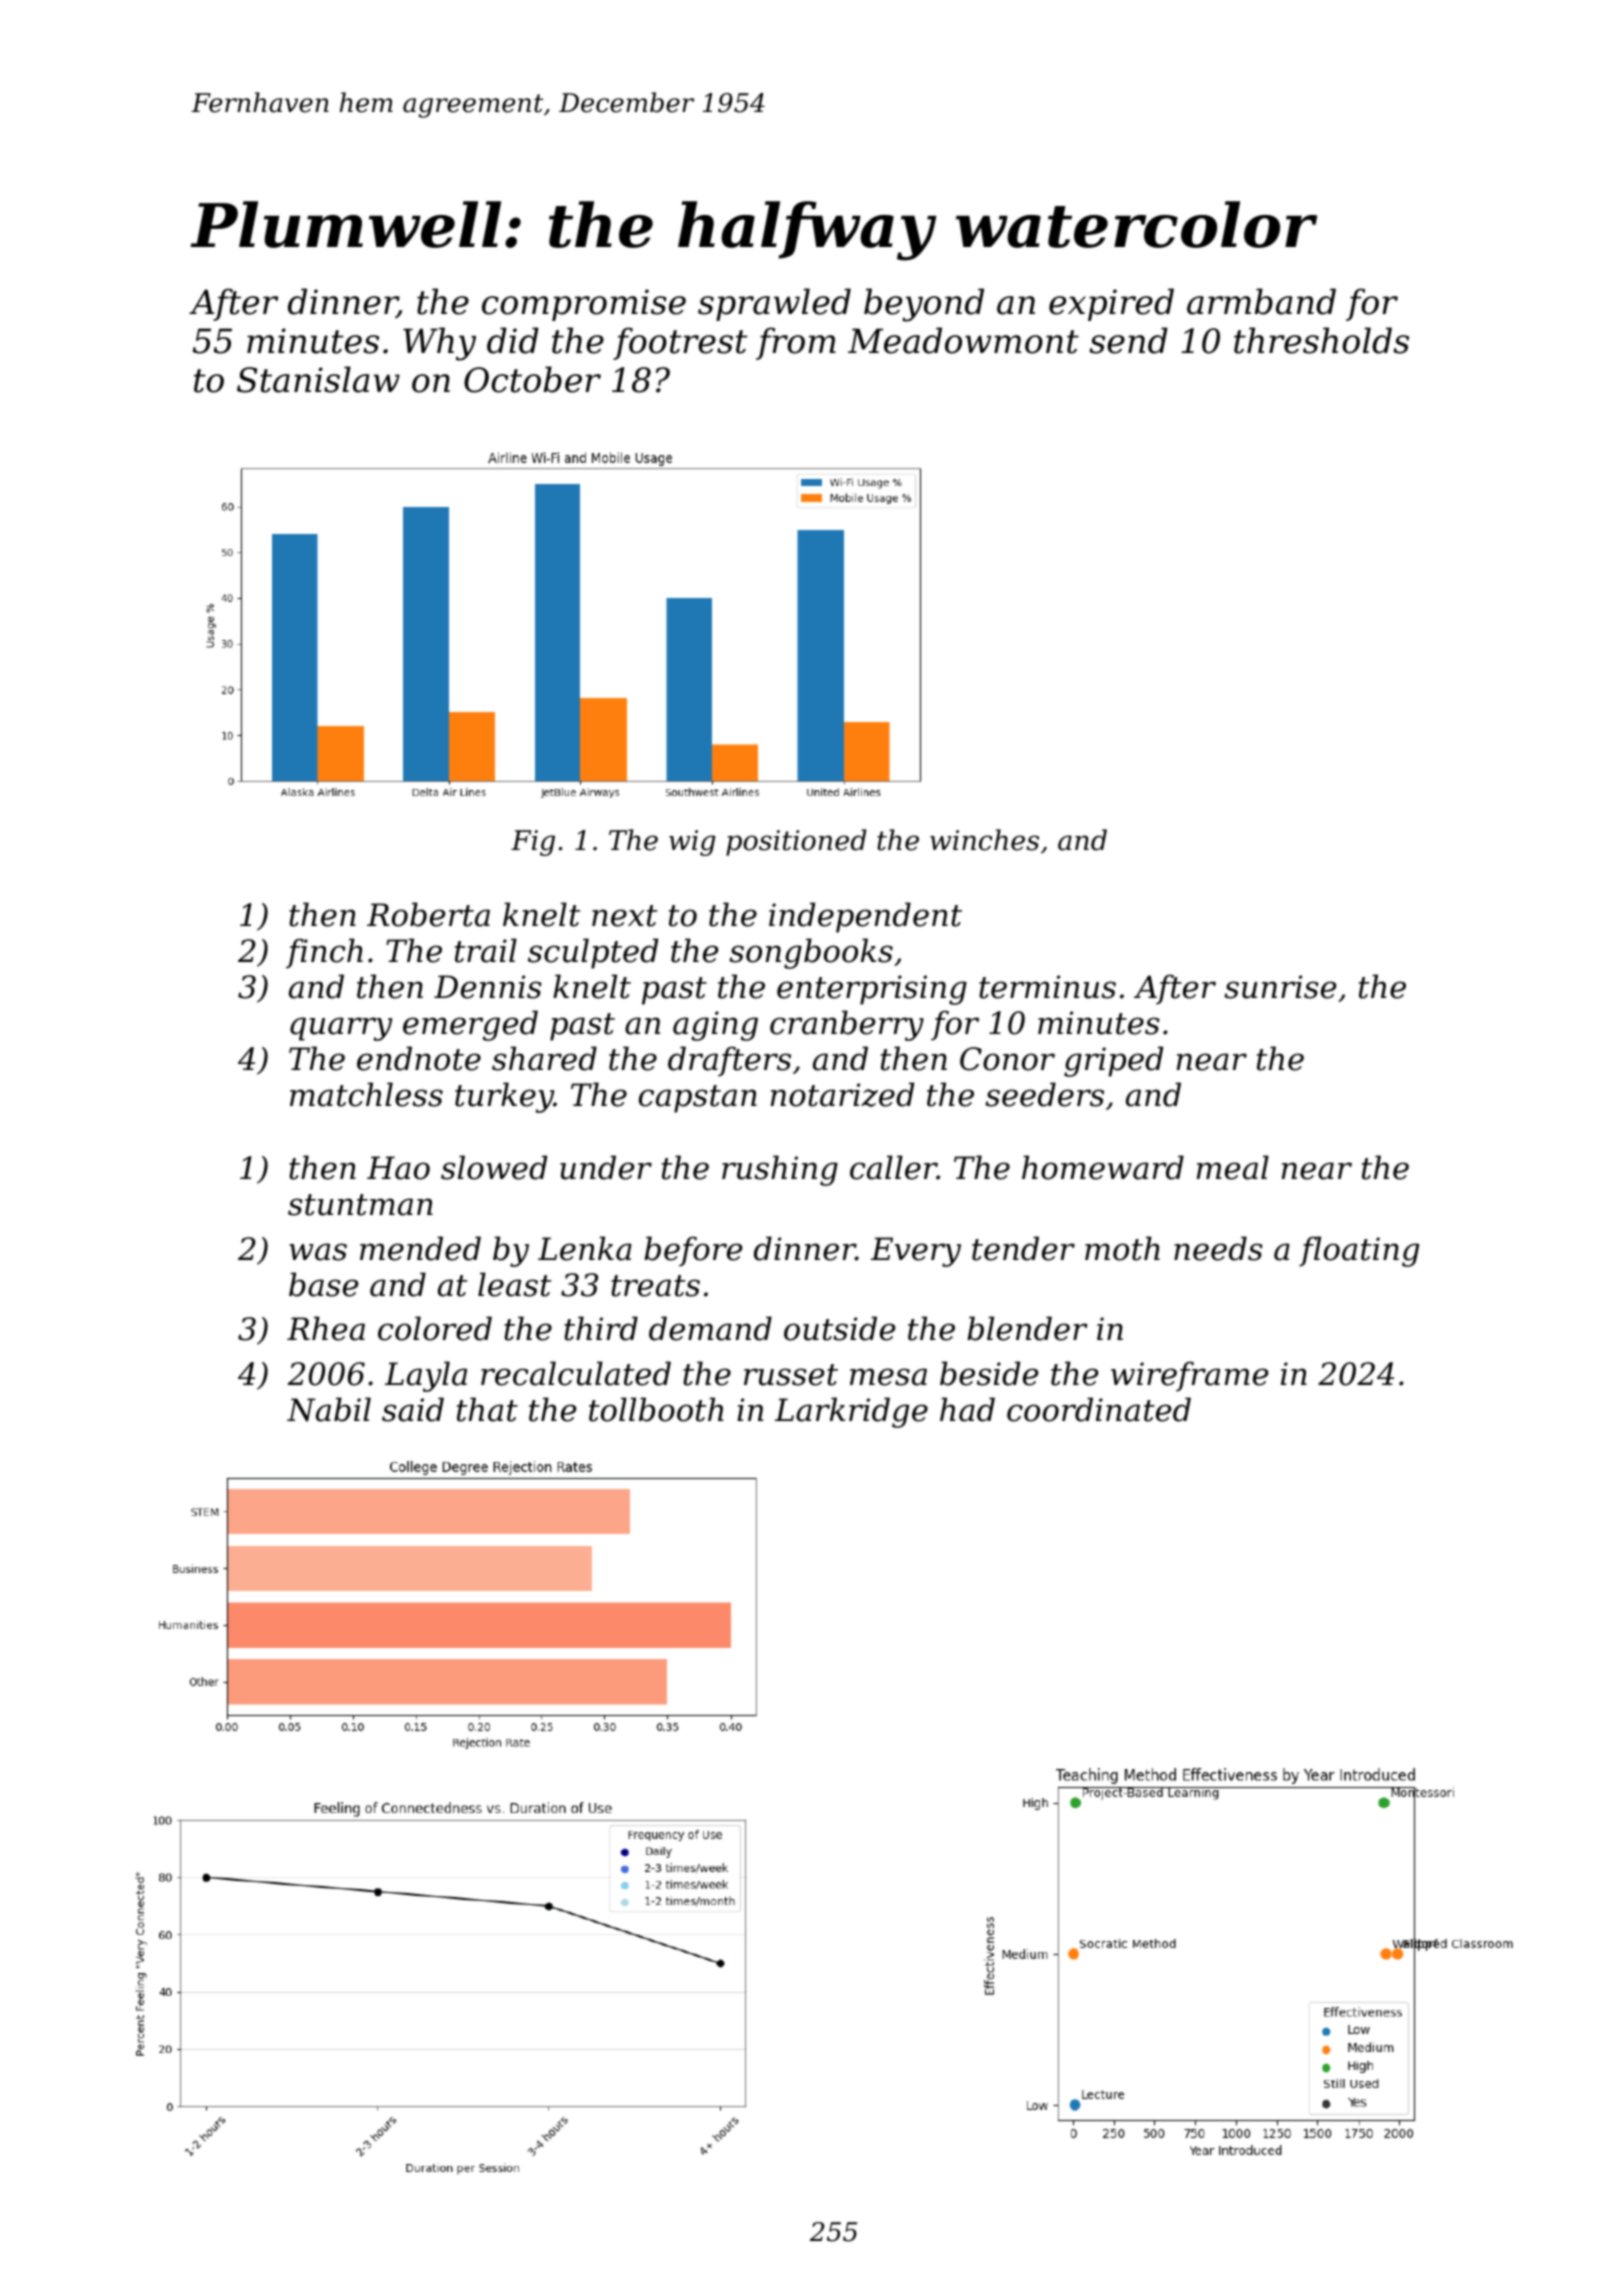 The image size is (1620, 2292). Describe the element at coordinates (1321, 340) in the page. I see `thresholds` at that location.
